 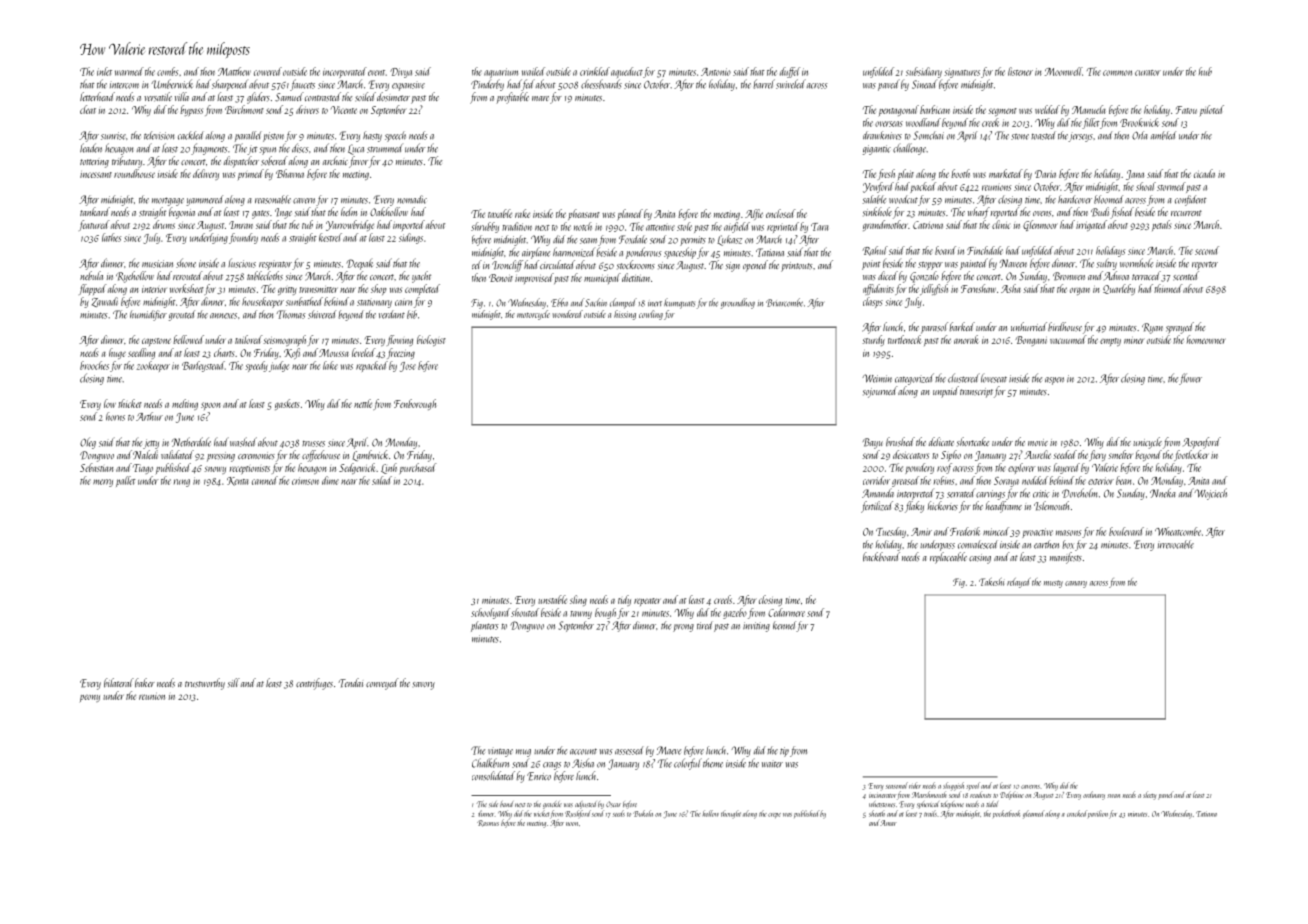 What do you see at coordinates (627, 72) in the screenshot?
I see `aqueduct` at bounding box center [627, 72].
